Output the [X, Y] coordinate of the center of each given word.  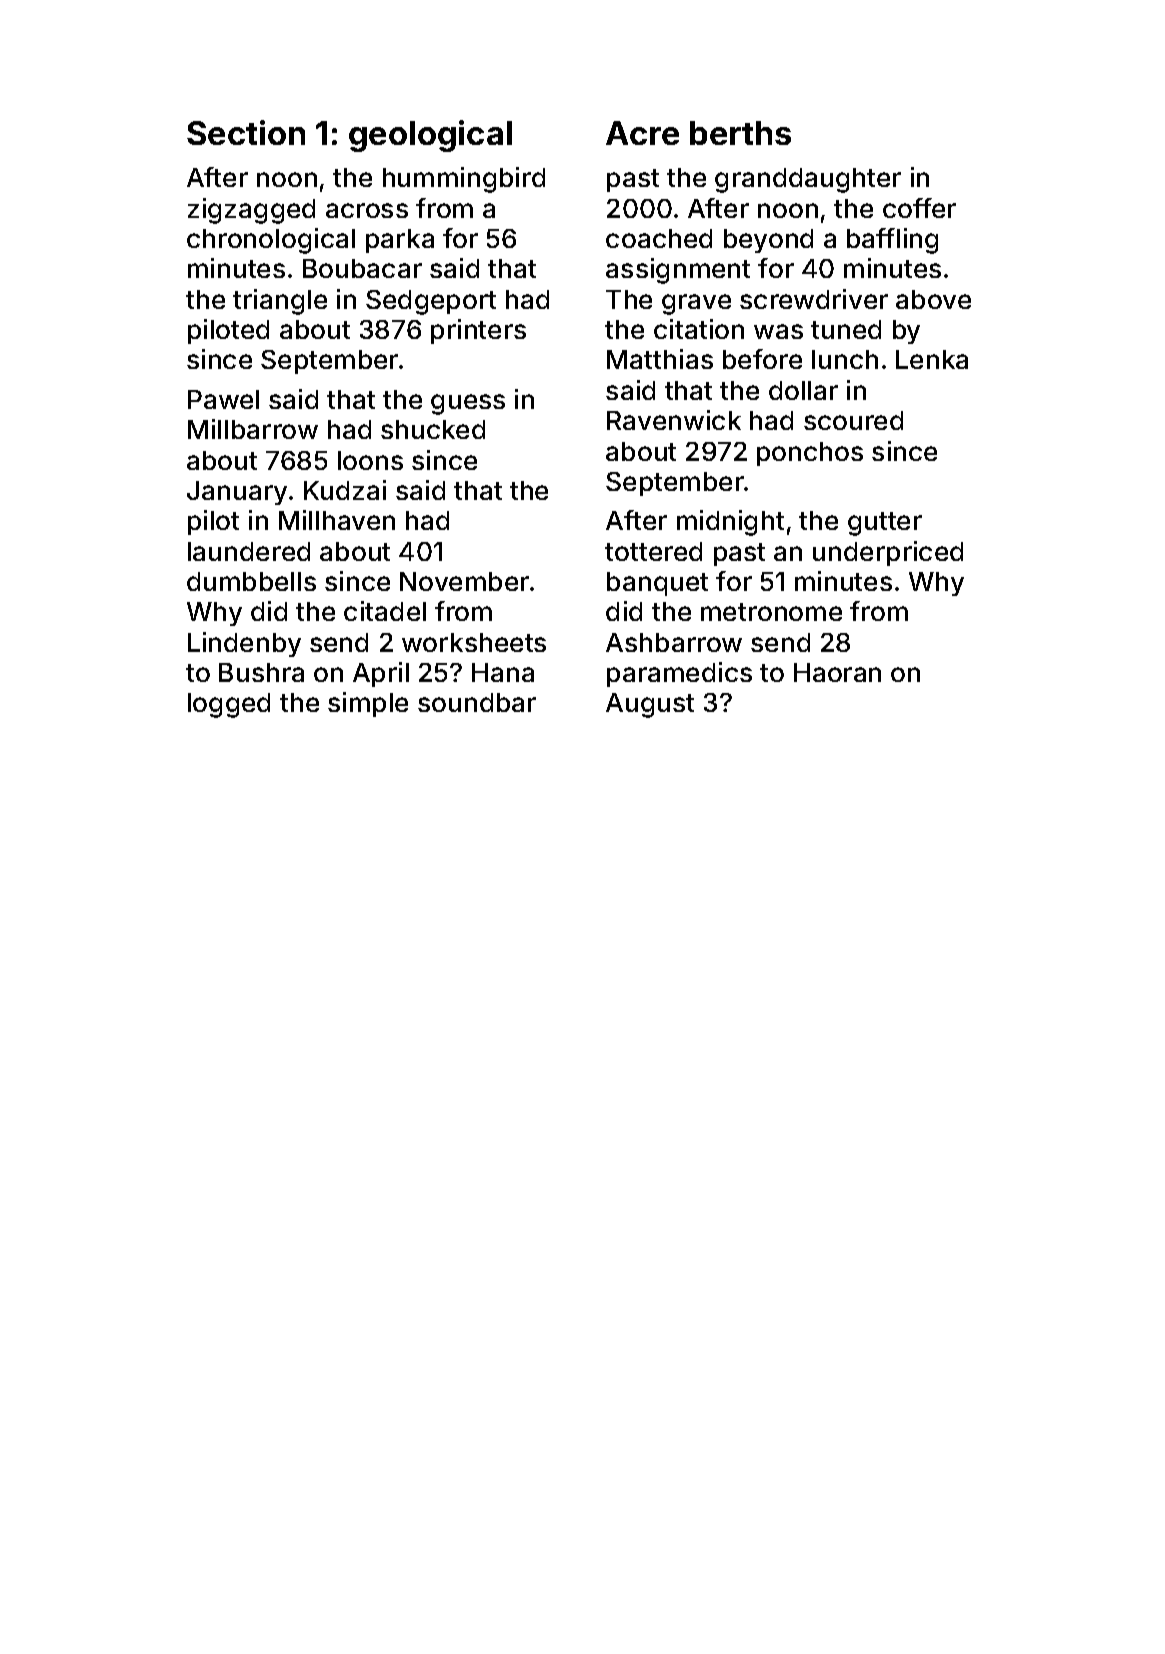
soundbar [477, 702]
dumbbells [251, 581]
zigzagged [251, 211]
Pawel [223, 399]
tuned [846, 329]
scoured [853, 420]
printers [478, 331]
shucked [433, 429]
